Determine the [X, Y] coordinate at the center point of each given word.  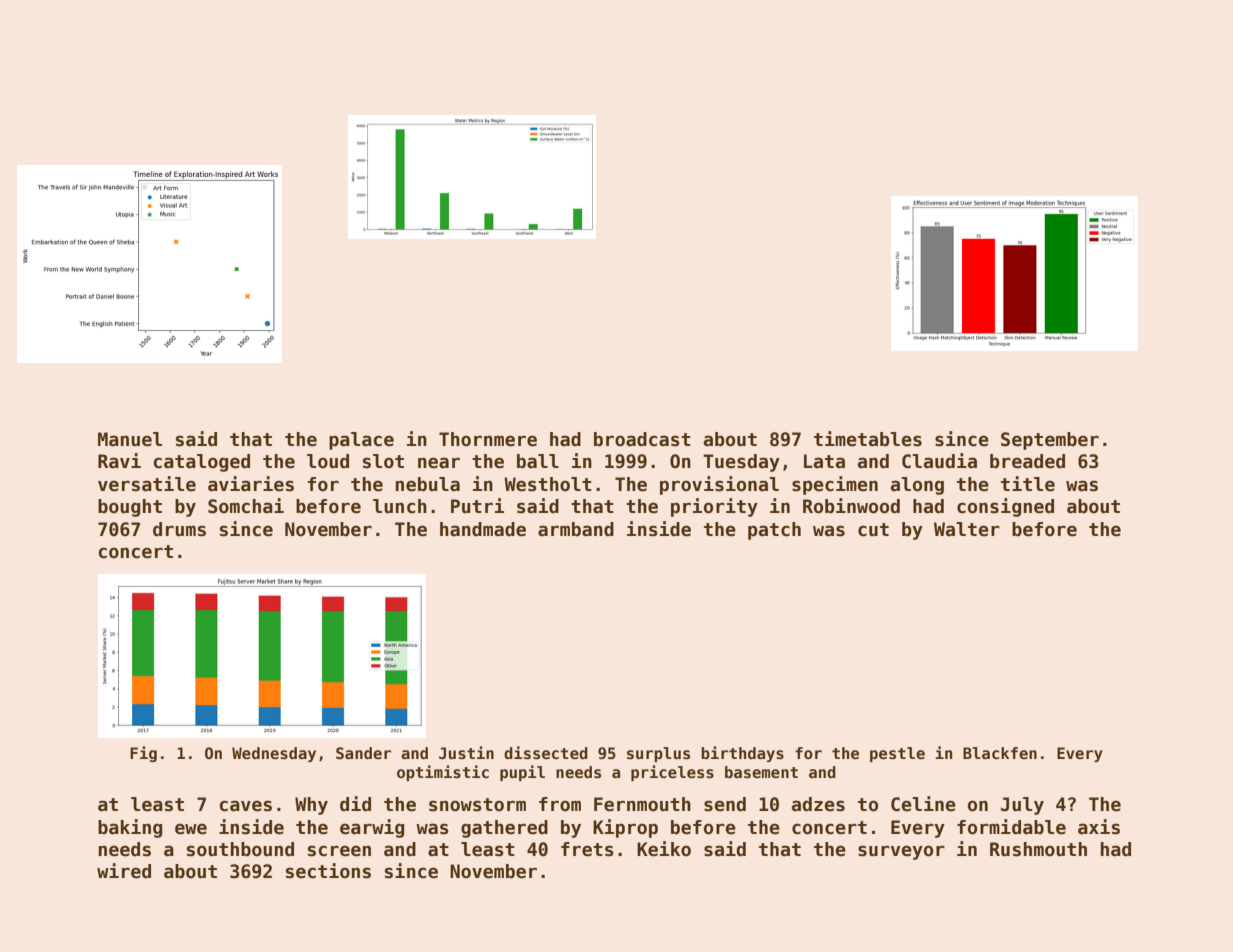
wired [124, 871]
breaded [1027, 461]
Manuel [130, 439]
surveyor [901, 852]
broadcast [642, 439]
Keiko [664, 849]
